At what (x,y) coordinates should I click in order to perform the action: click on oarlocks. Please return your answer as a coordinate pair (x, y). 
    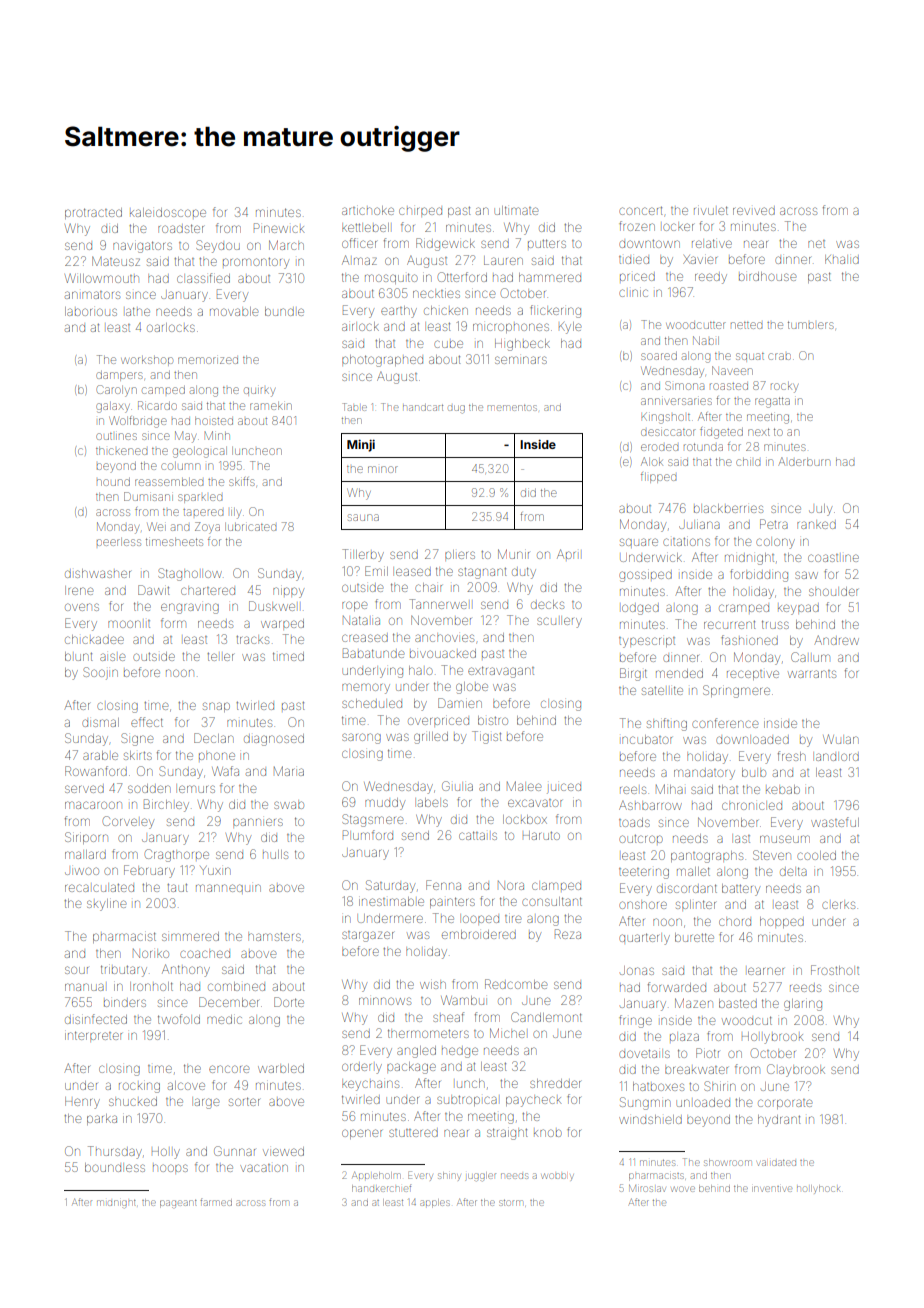
    Looking at the image, I should click on (171, 327).
